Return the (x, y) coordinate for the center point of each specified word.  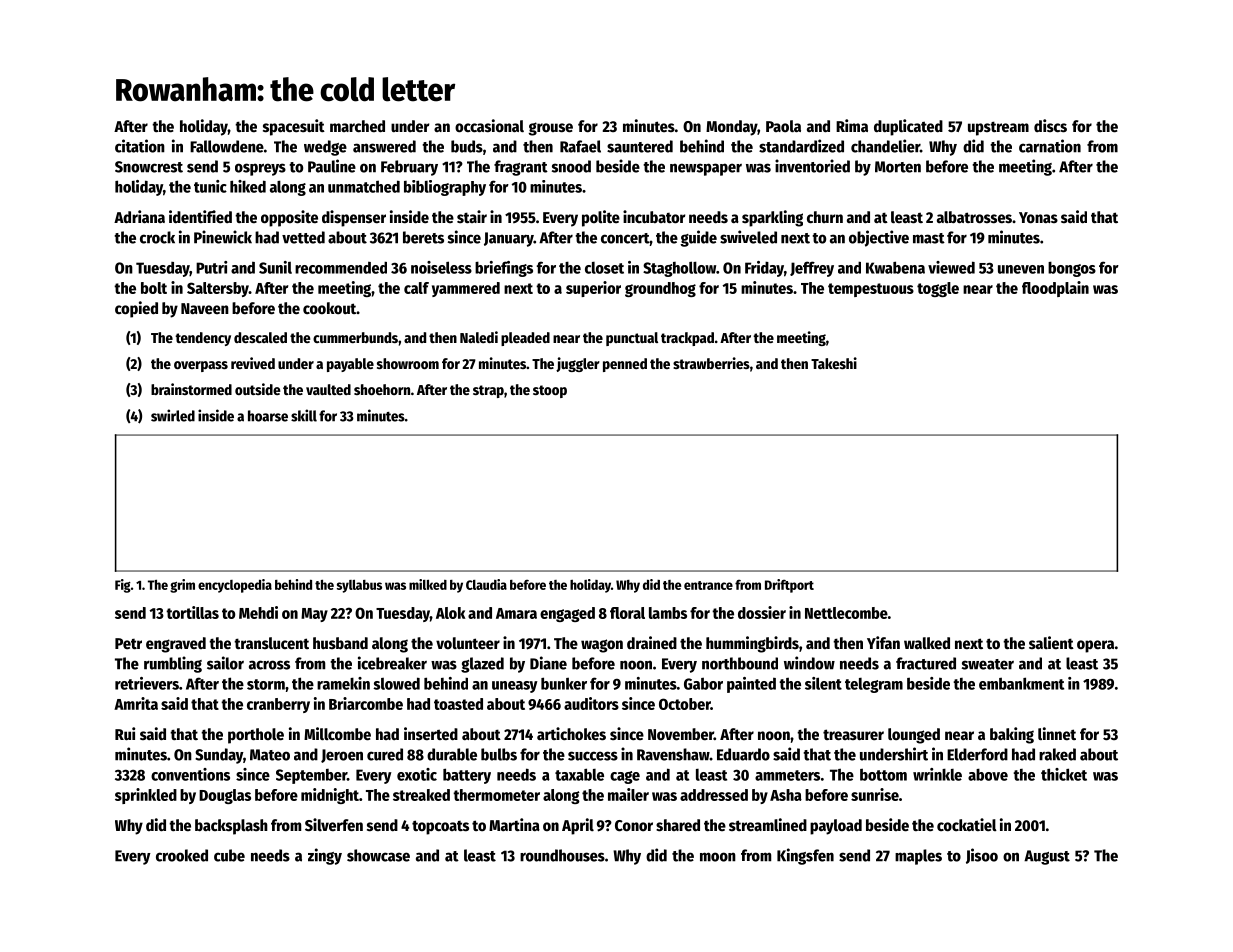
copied (136, 309)
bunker (564, 683)
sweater (988, 664)
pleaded (525, 339)
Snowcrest (149, 167)
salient (1051, 643)
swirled (173, 415)
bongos (1072, 269)
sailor (225, 663)
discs (1050, 126)
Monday (731, 128)
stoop (550, 391)
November (681, 734)
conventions (190, 774)
